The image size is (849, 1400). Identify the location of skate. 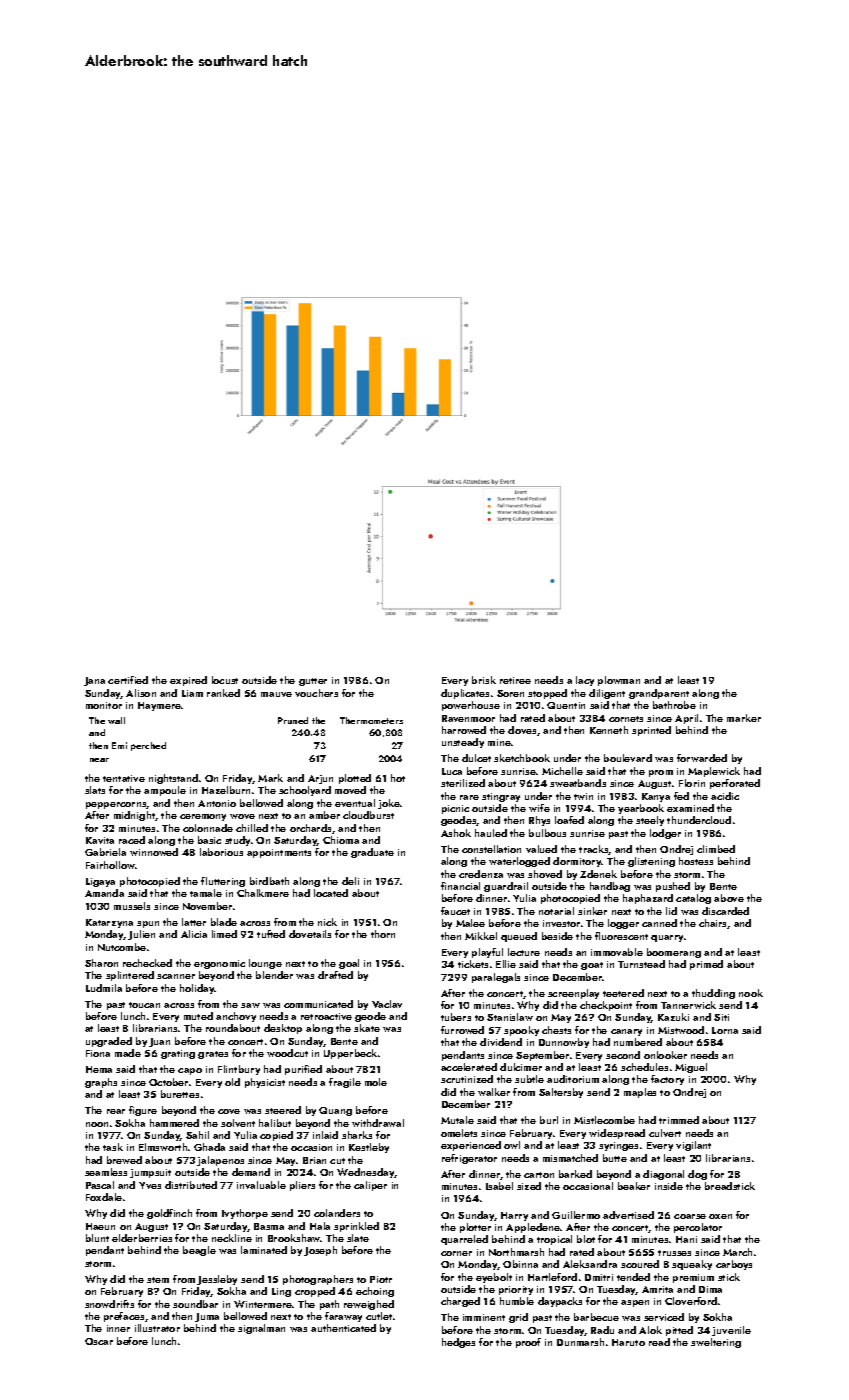
(367, 1028).
